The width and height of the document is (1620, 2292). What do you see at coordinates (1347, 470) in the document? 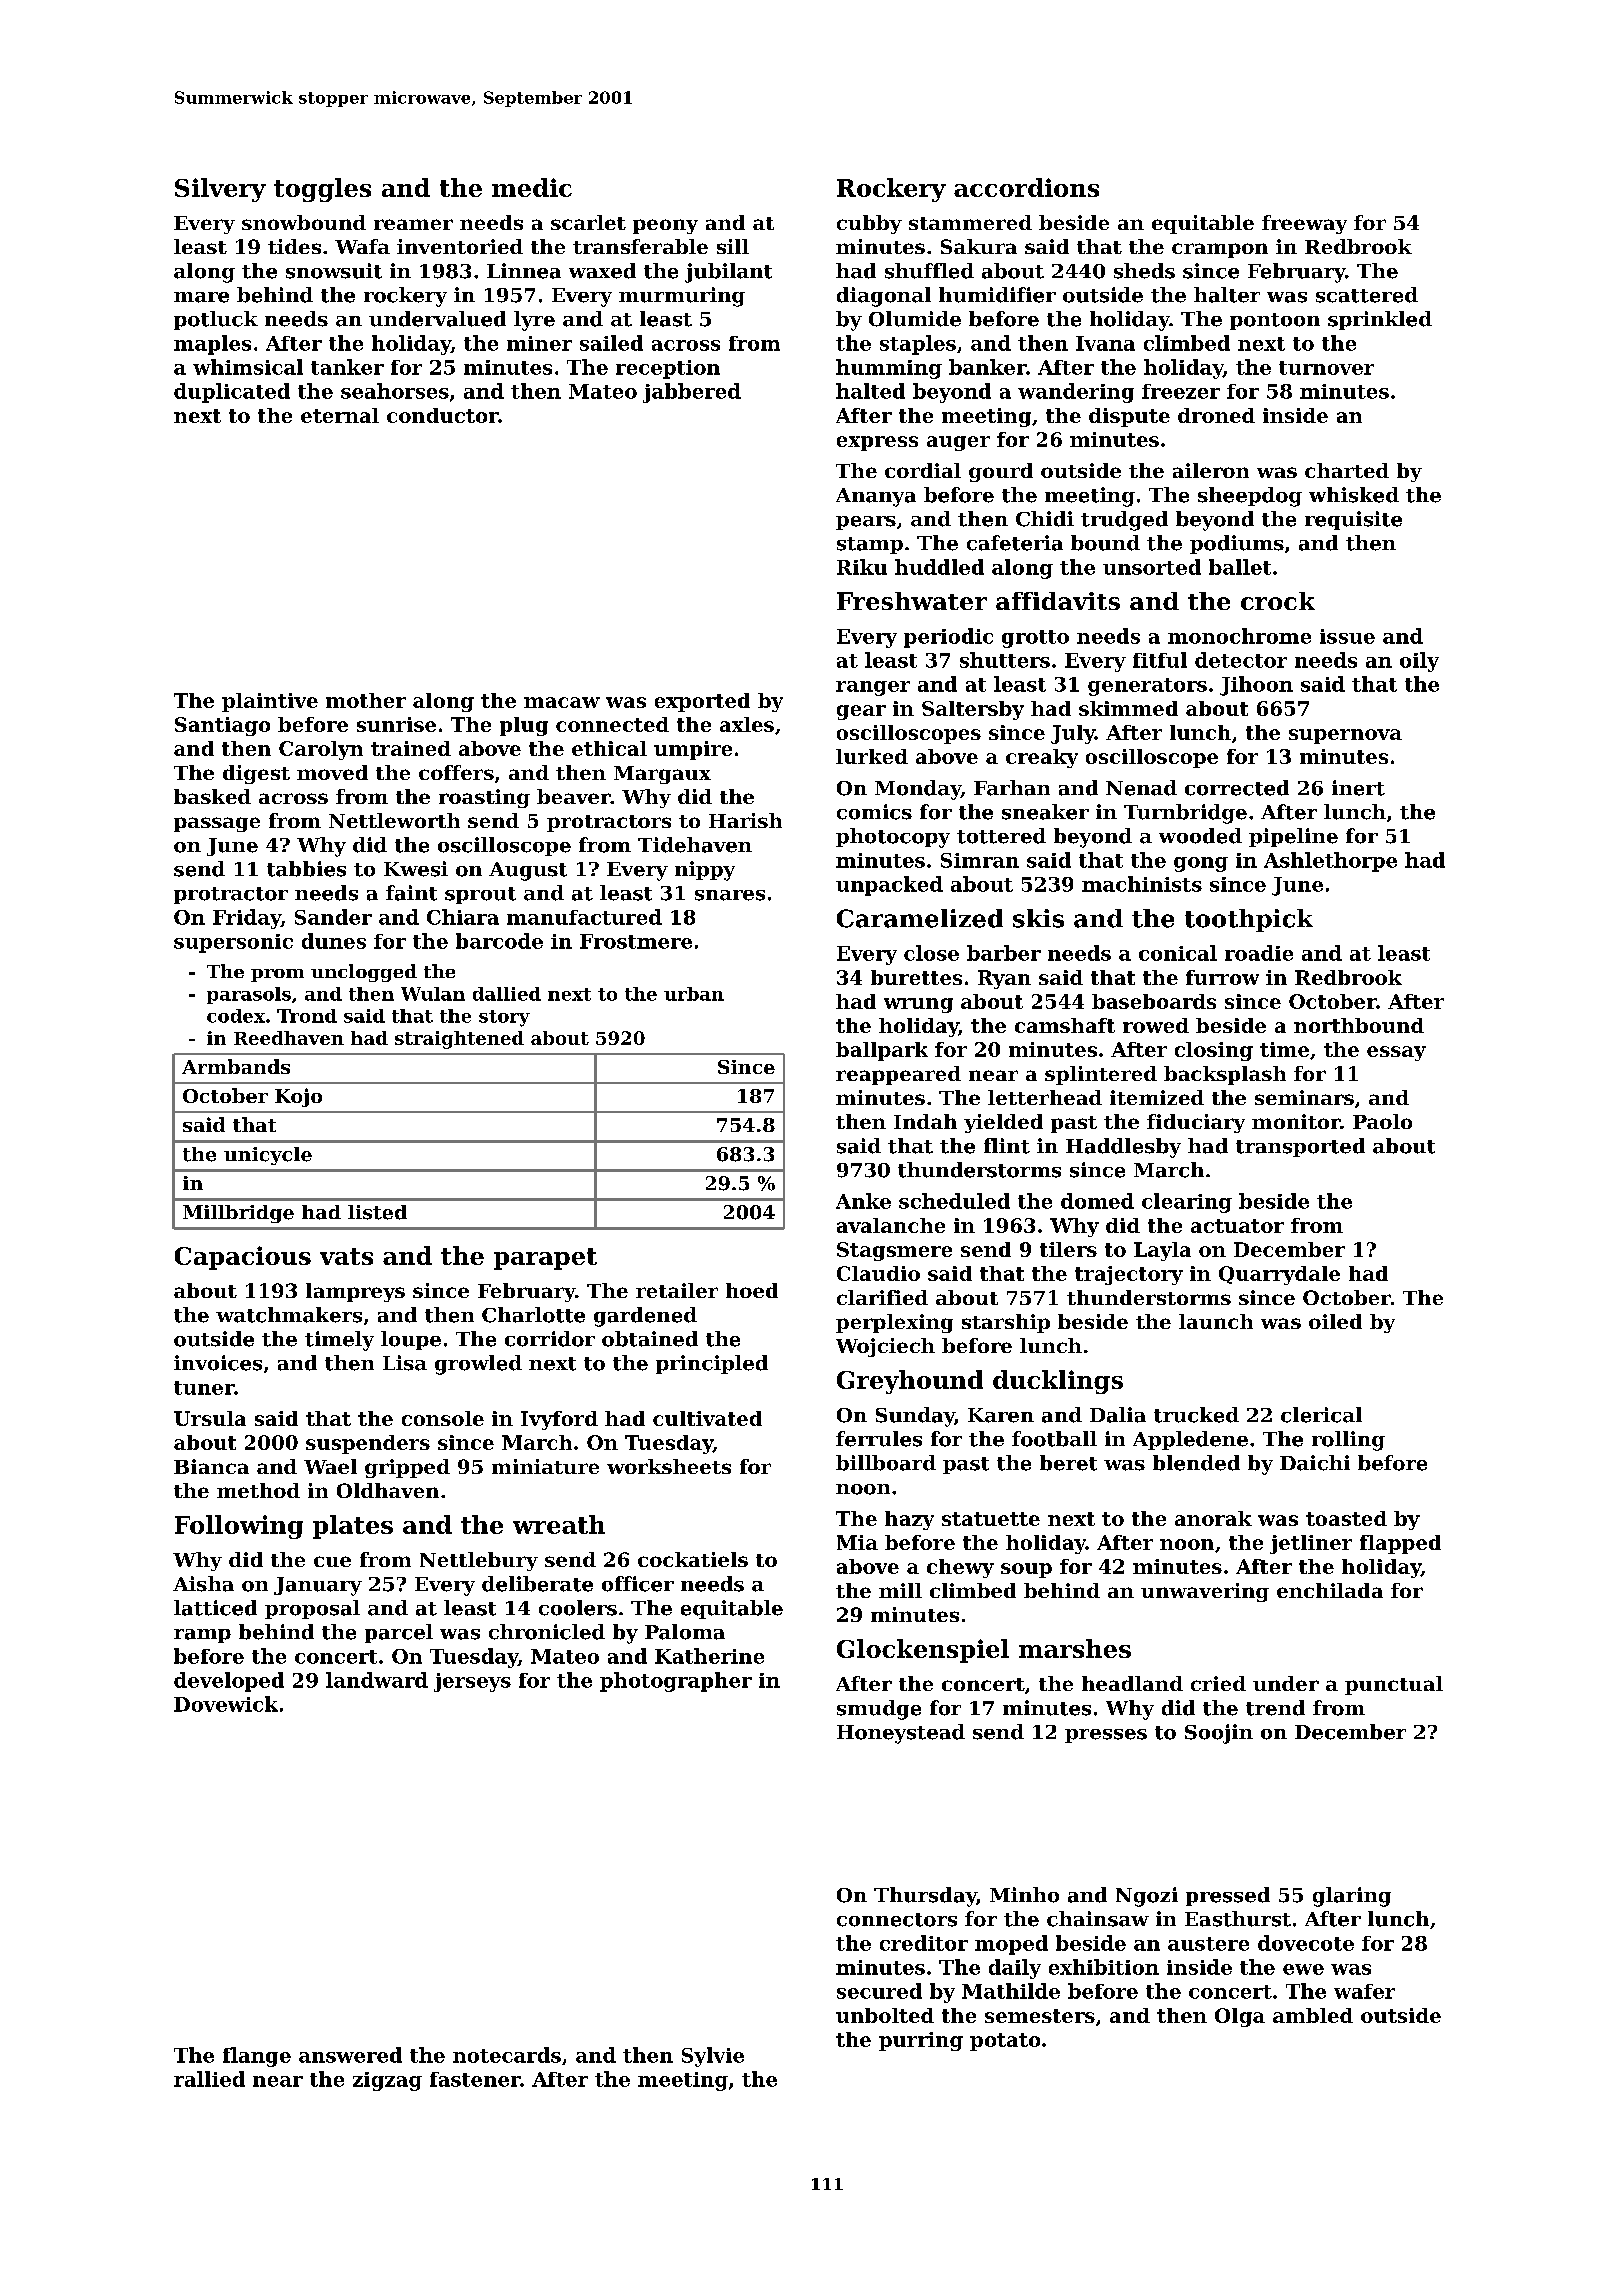
I see `charted` at bounding box center [1347, 470].
